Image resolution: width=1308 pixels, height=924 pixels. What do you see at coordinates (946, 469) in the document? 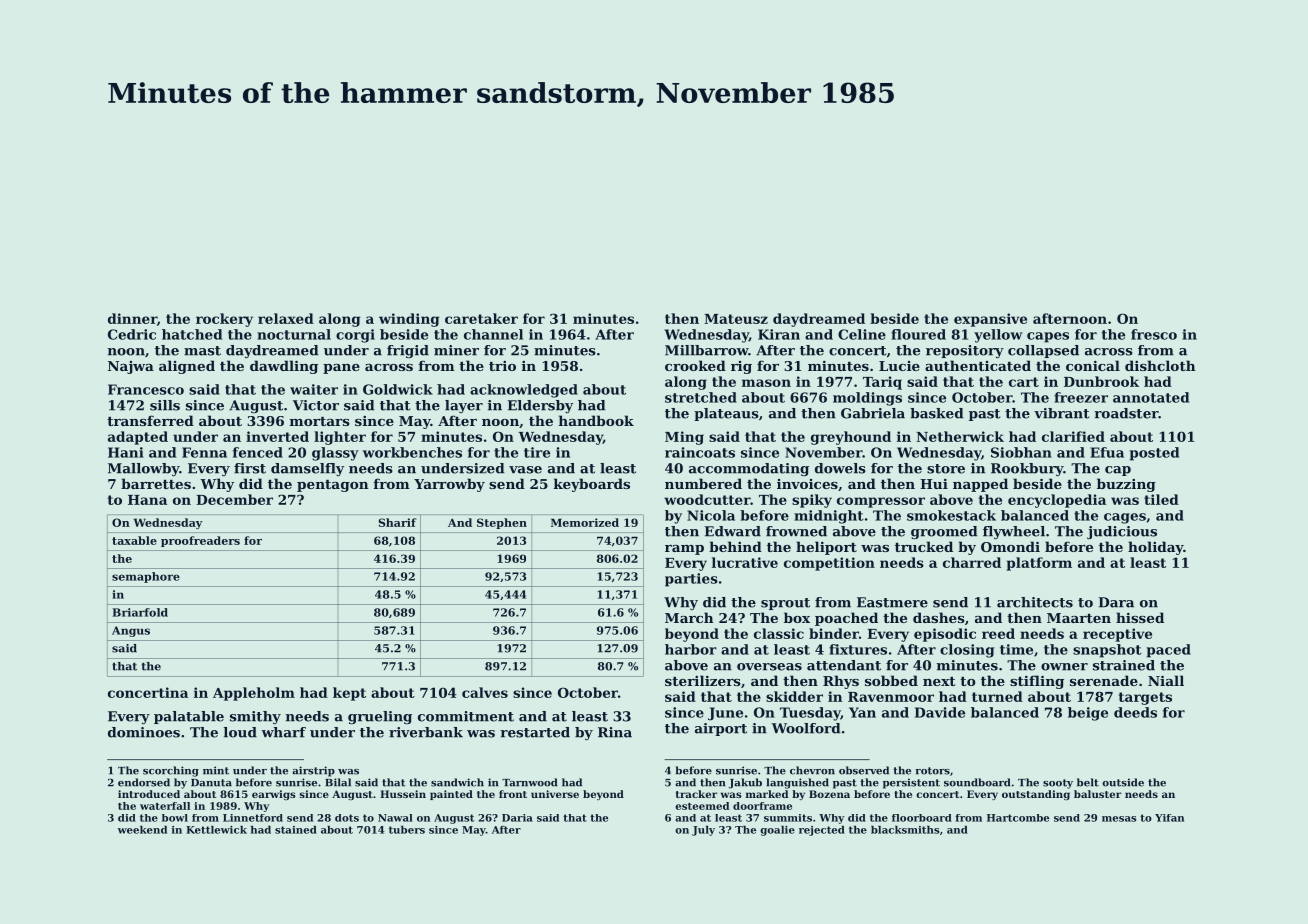
I see `store` at bounding box center [946, 469].
